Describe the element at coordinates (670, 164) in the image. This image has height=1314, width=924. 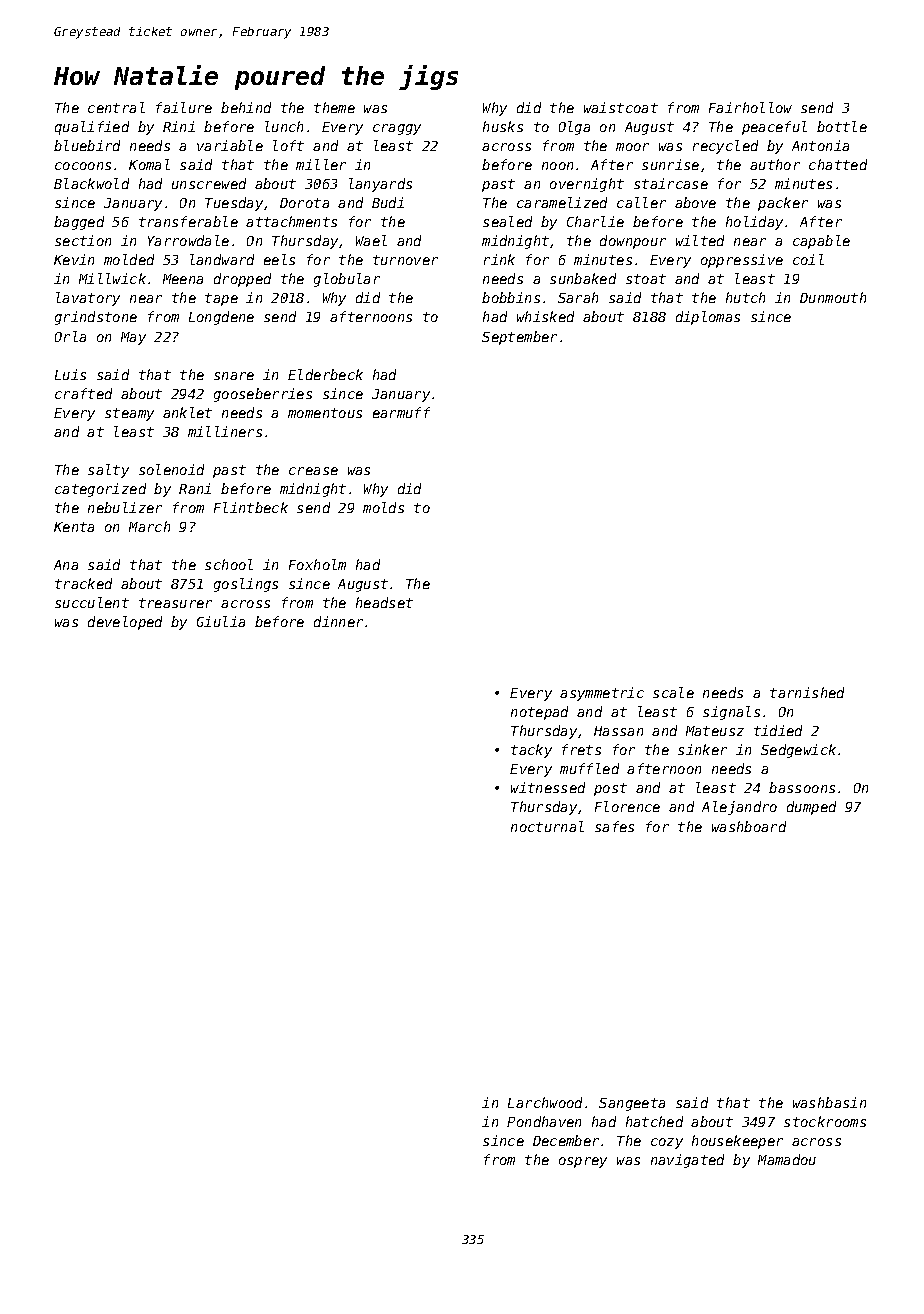
I see `sunrise` at that location.
